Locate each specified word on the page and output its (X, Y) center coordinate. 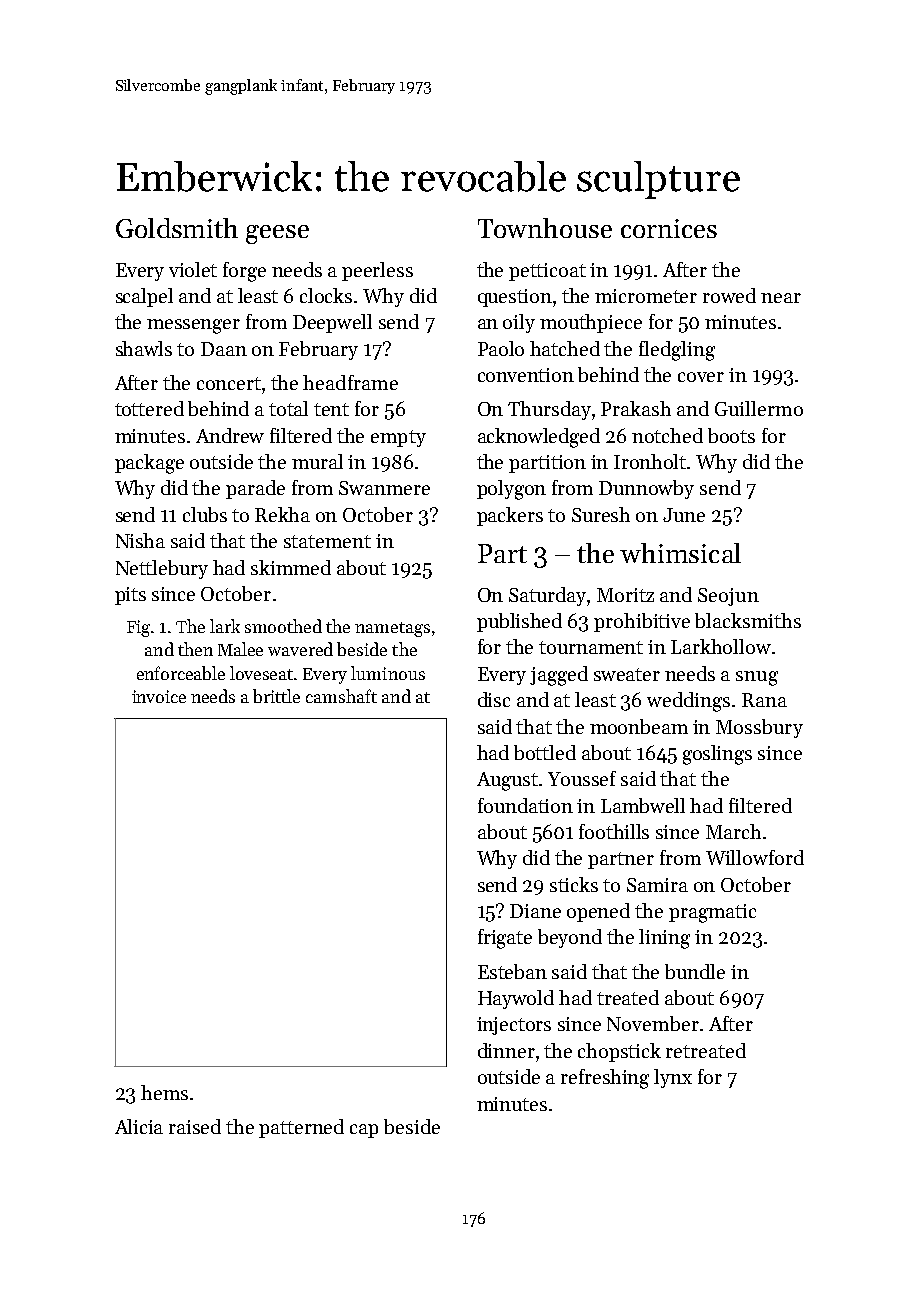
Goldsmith (177, 228)
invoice (159, 696)
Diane (535, 911)
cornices (669, 228)
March (733, 831)
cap (364, 1131)
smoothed (283, 626)
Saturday (548, 596)
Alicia (139, 1126)
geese (277, 234)
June (684, 515)
